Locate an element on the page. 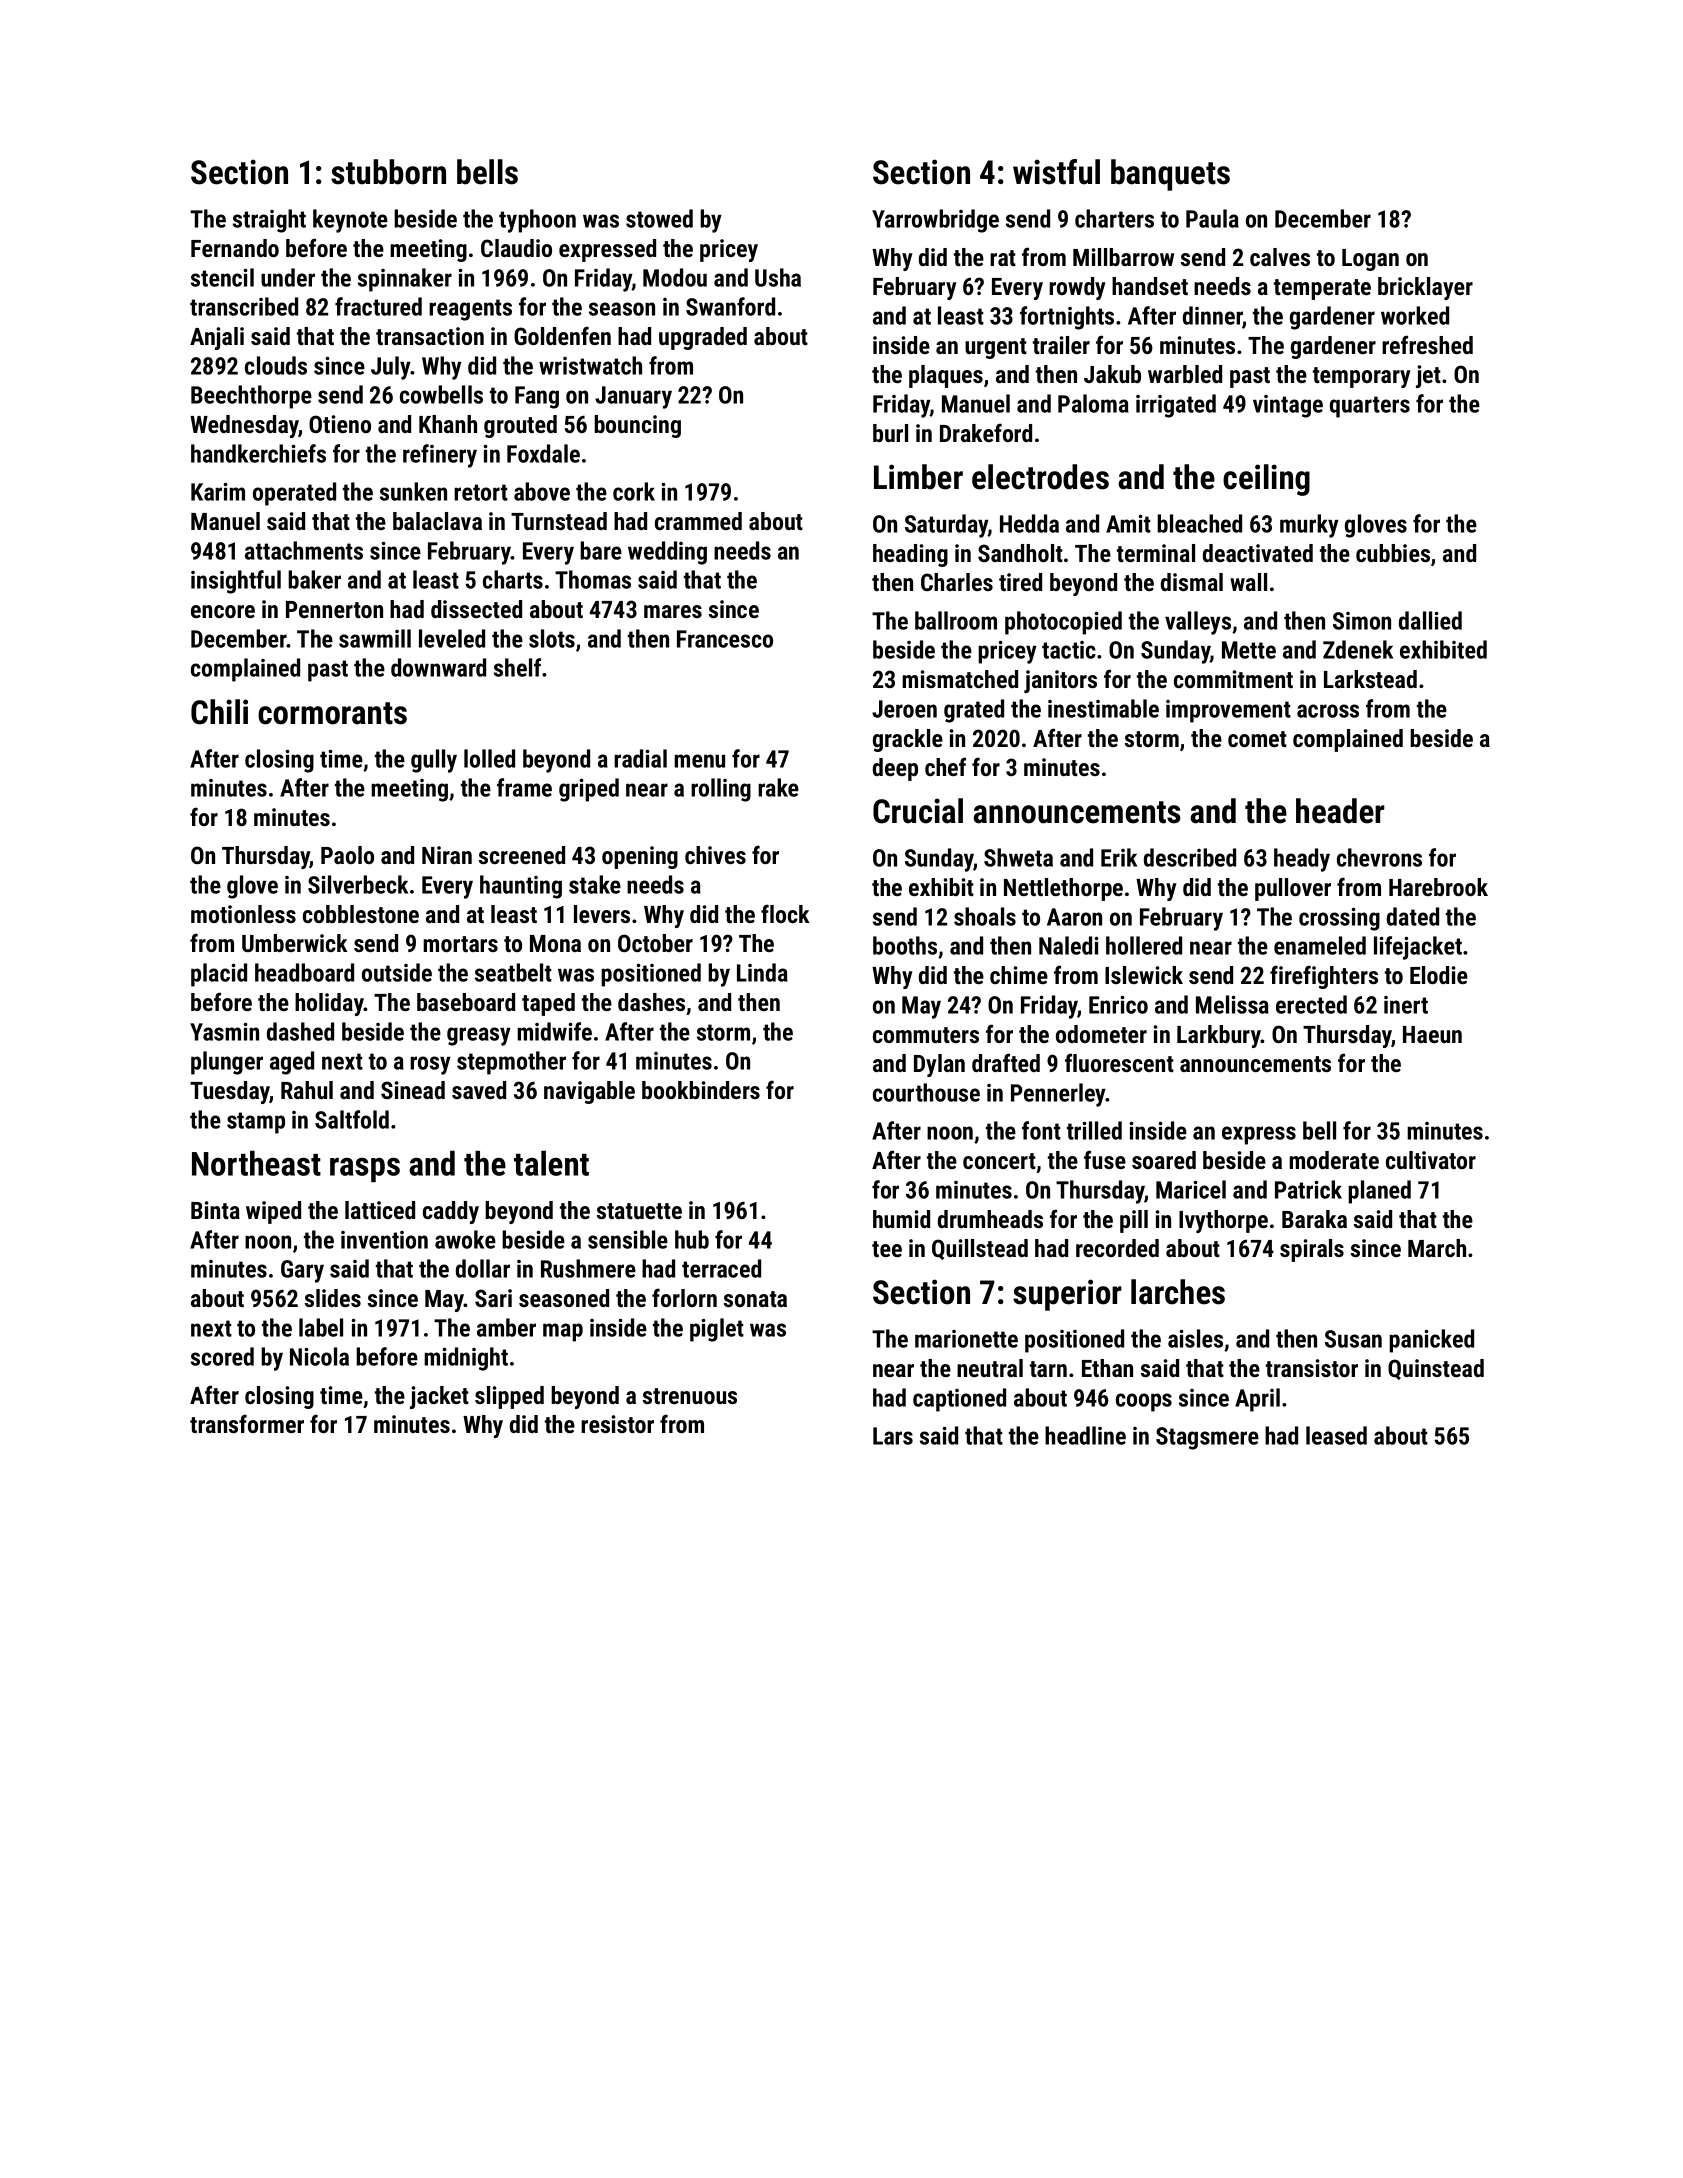  Linda is located at coordinates (762, 972).
